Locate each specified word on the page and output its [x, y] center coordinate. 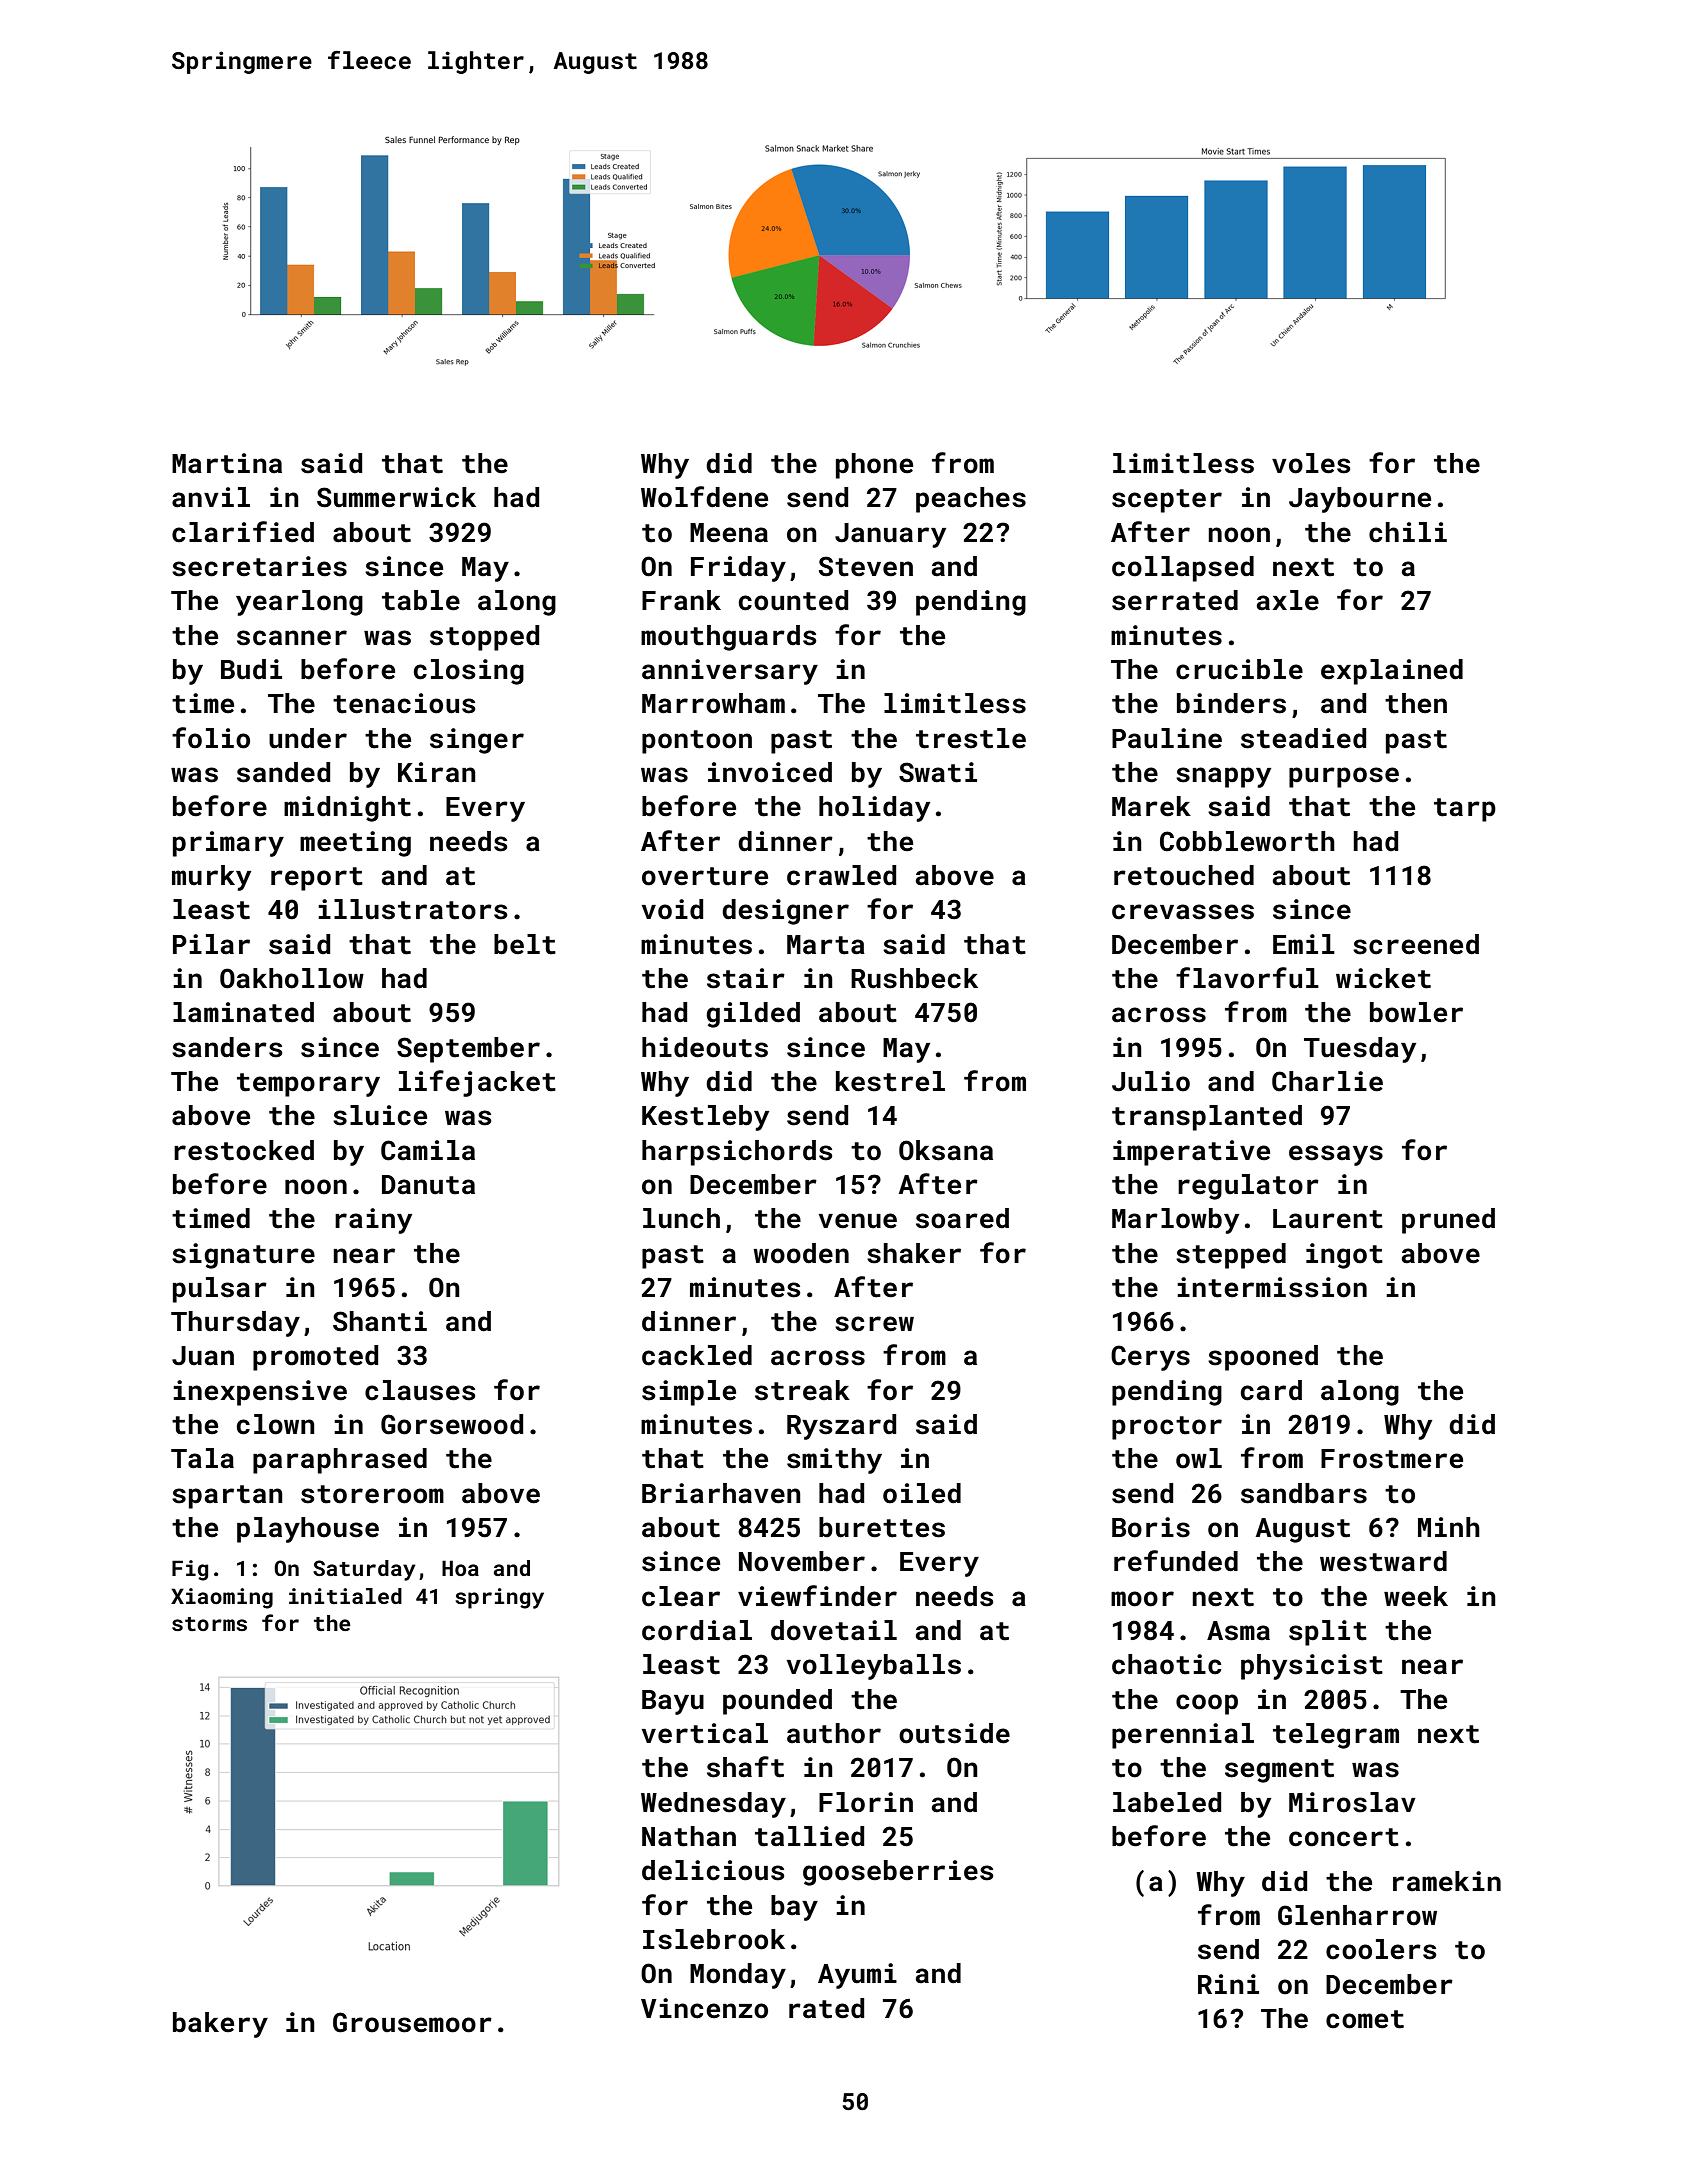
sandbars [1304, 1493]
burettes [882, 1527]
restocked [244, 1150]
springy [499, 1598]
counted [793, 600]
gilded [753, 1015]
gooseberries [898, 1873]
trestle [971, 738]
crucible [1239, 669]
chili [1408, 532]
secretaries [259, 566]
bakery [220, 2025]
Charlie [1327, 1081]
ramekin [1447, 1881]
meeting [355, 844]
